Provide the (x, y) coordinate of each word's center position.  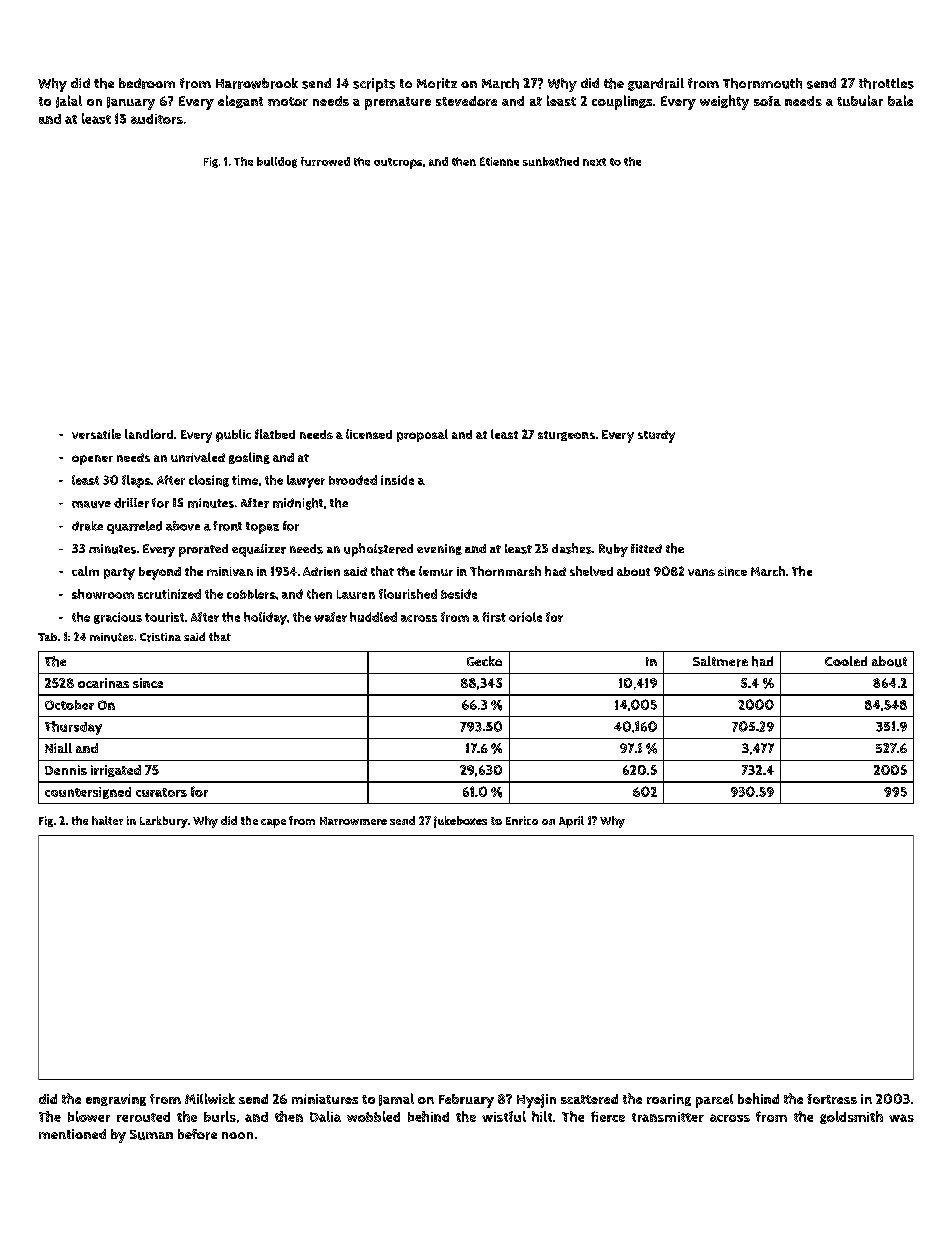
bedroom (147, 83)
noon (237, 1135)
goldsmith (851, 1117)
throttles (886, 83)
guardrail (656, 84)
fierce (608, 1116)
